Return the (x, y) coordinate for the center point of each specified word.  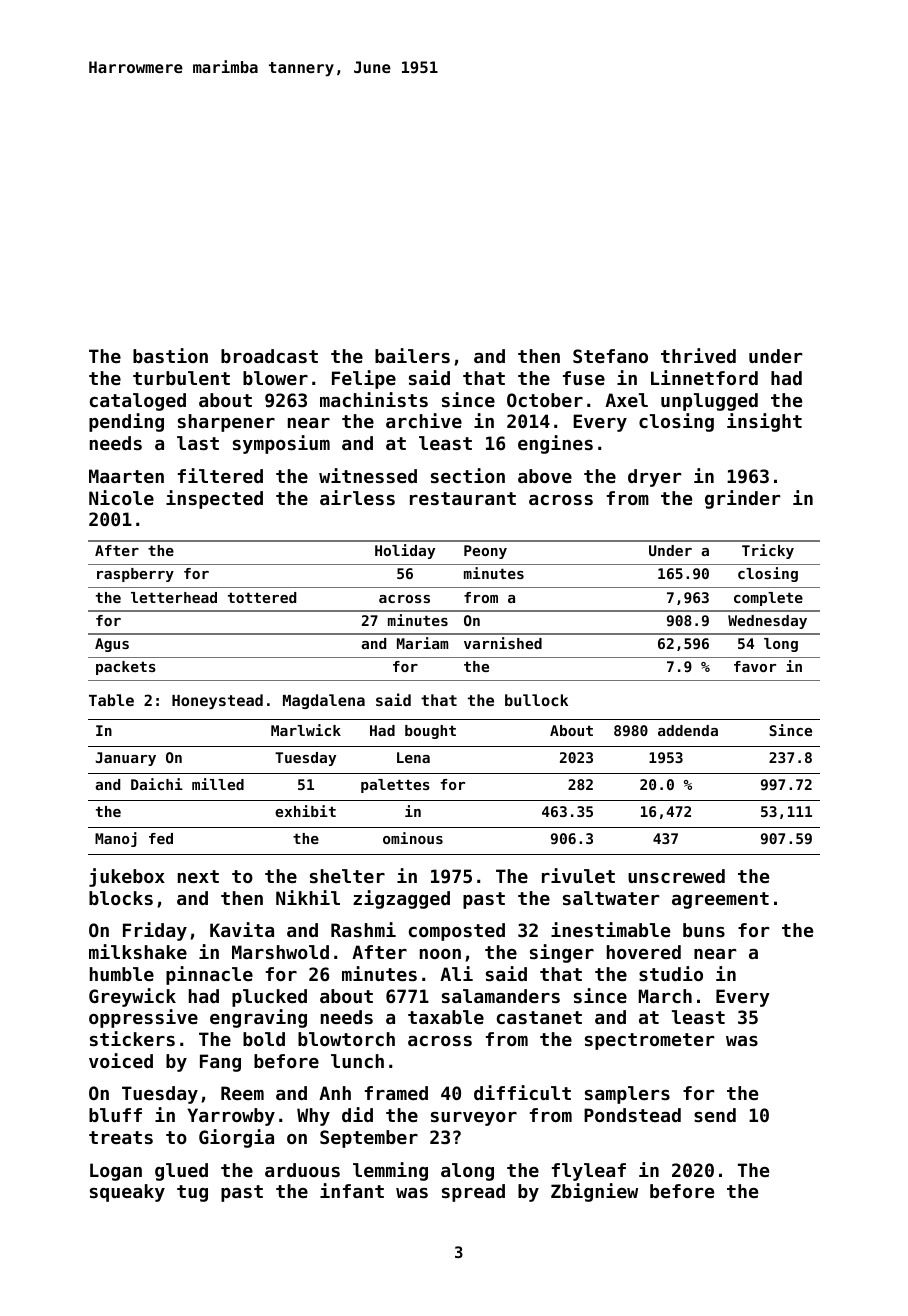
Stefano (610, 356)
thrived (698, 355)
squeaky (127, 1193)
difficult (522, 1092)
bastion (170, 355)
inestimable (610, 929)
